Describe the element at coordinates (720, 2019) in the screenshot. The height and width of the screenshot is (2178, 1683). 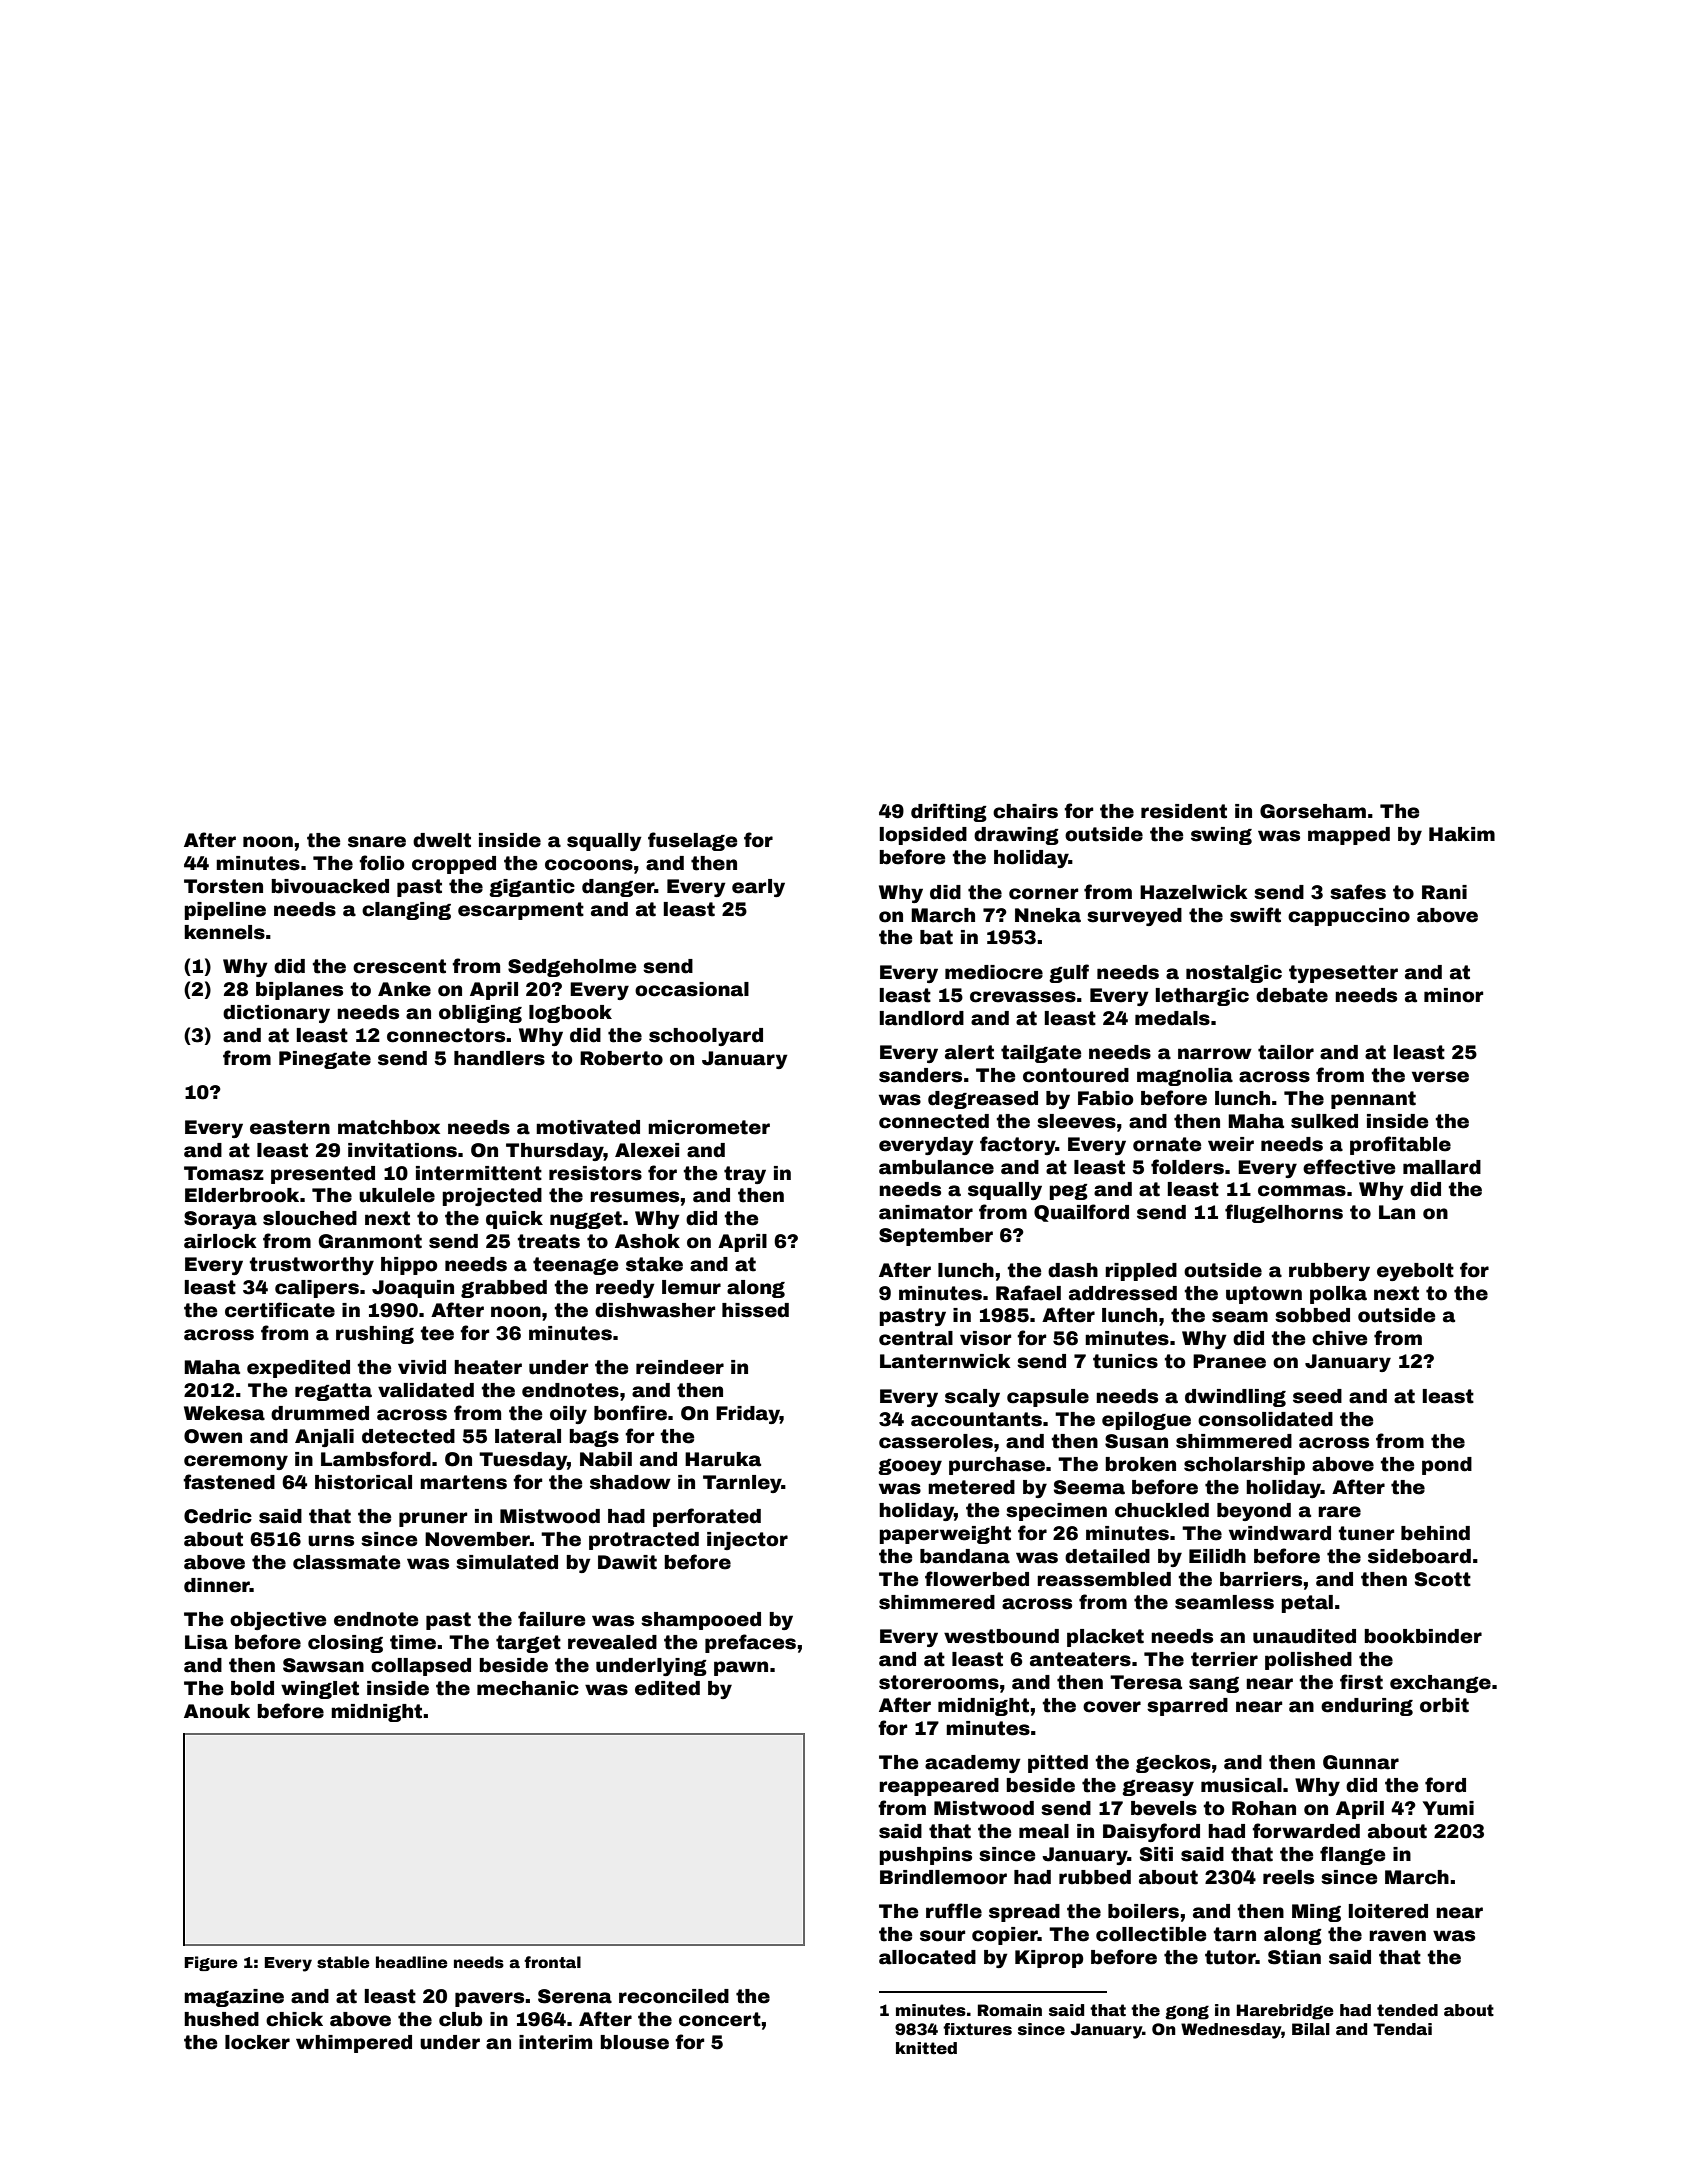
I see `concert` at that location.
